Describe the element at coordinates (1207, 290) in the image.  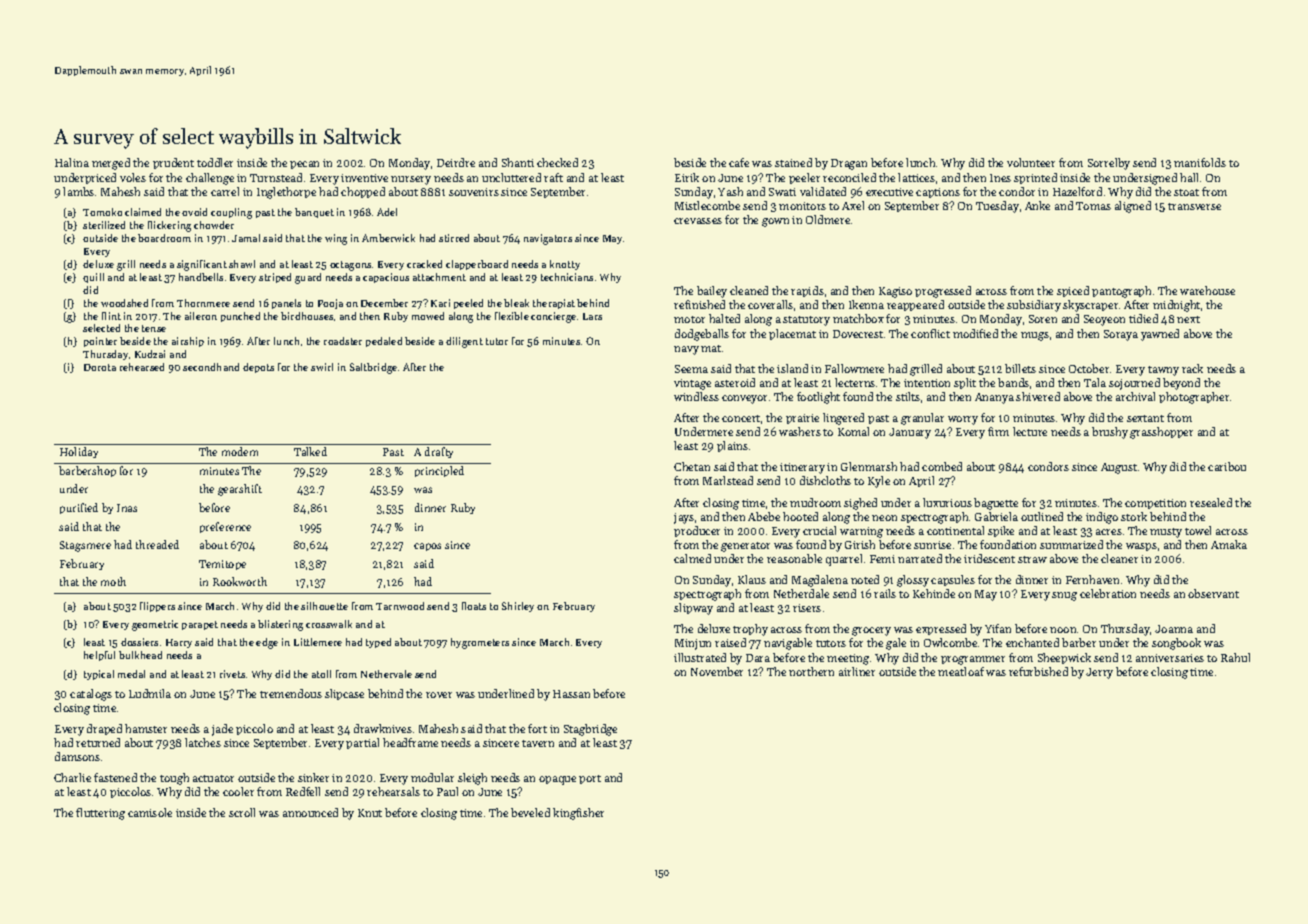
I see `warehouse` at that location.
